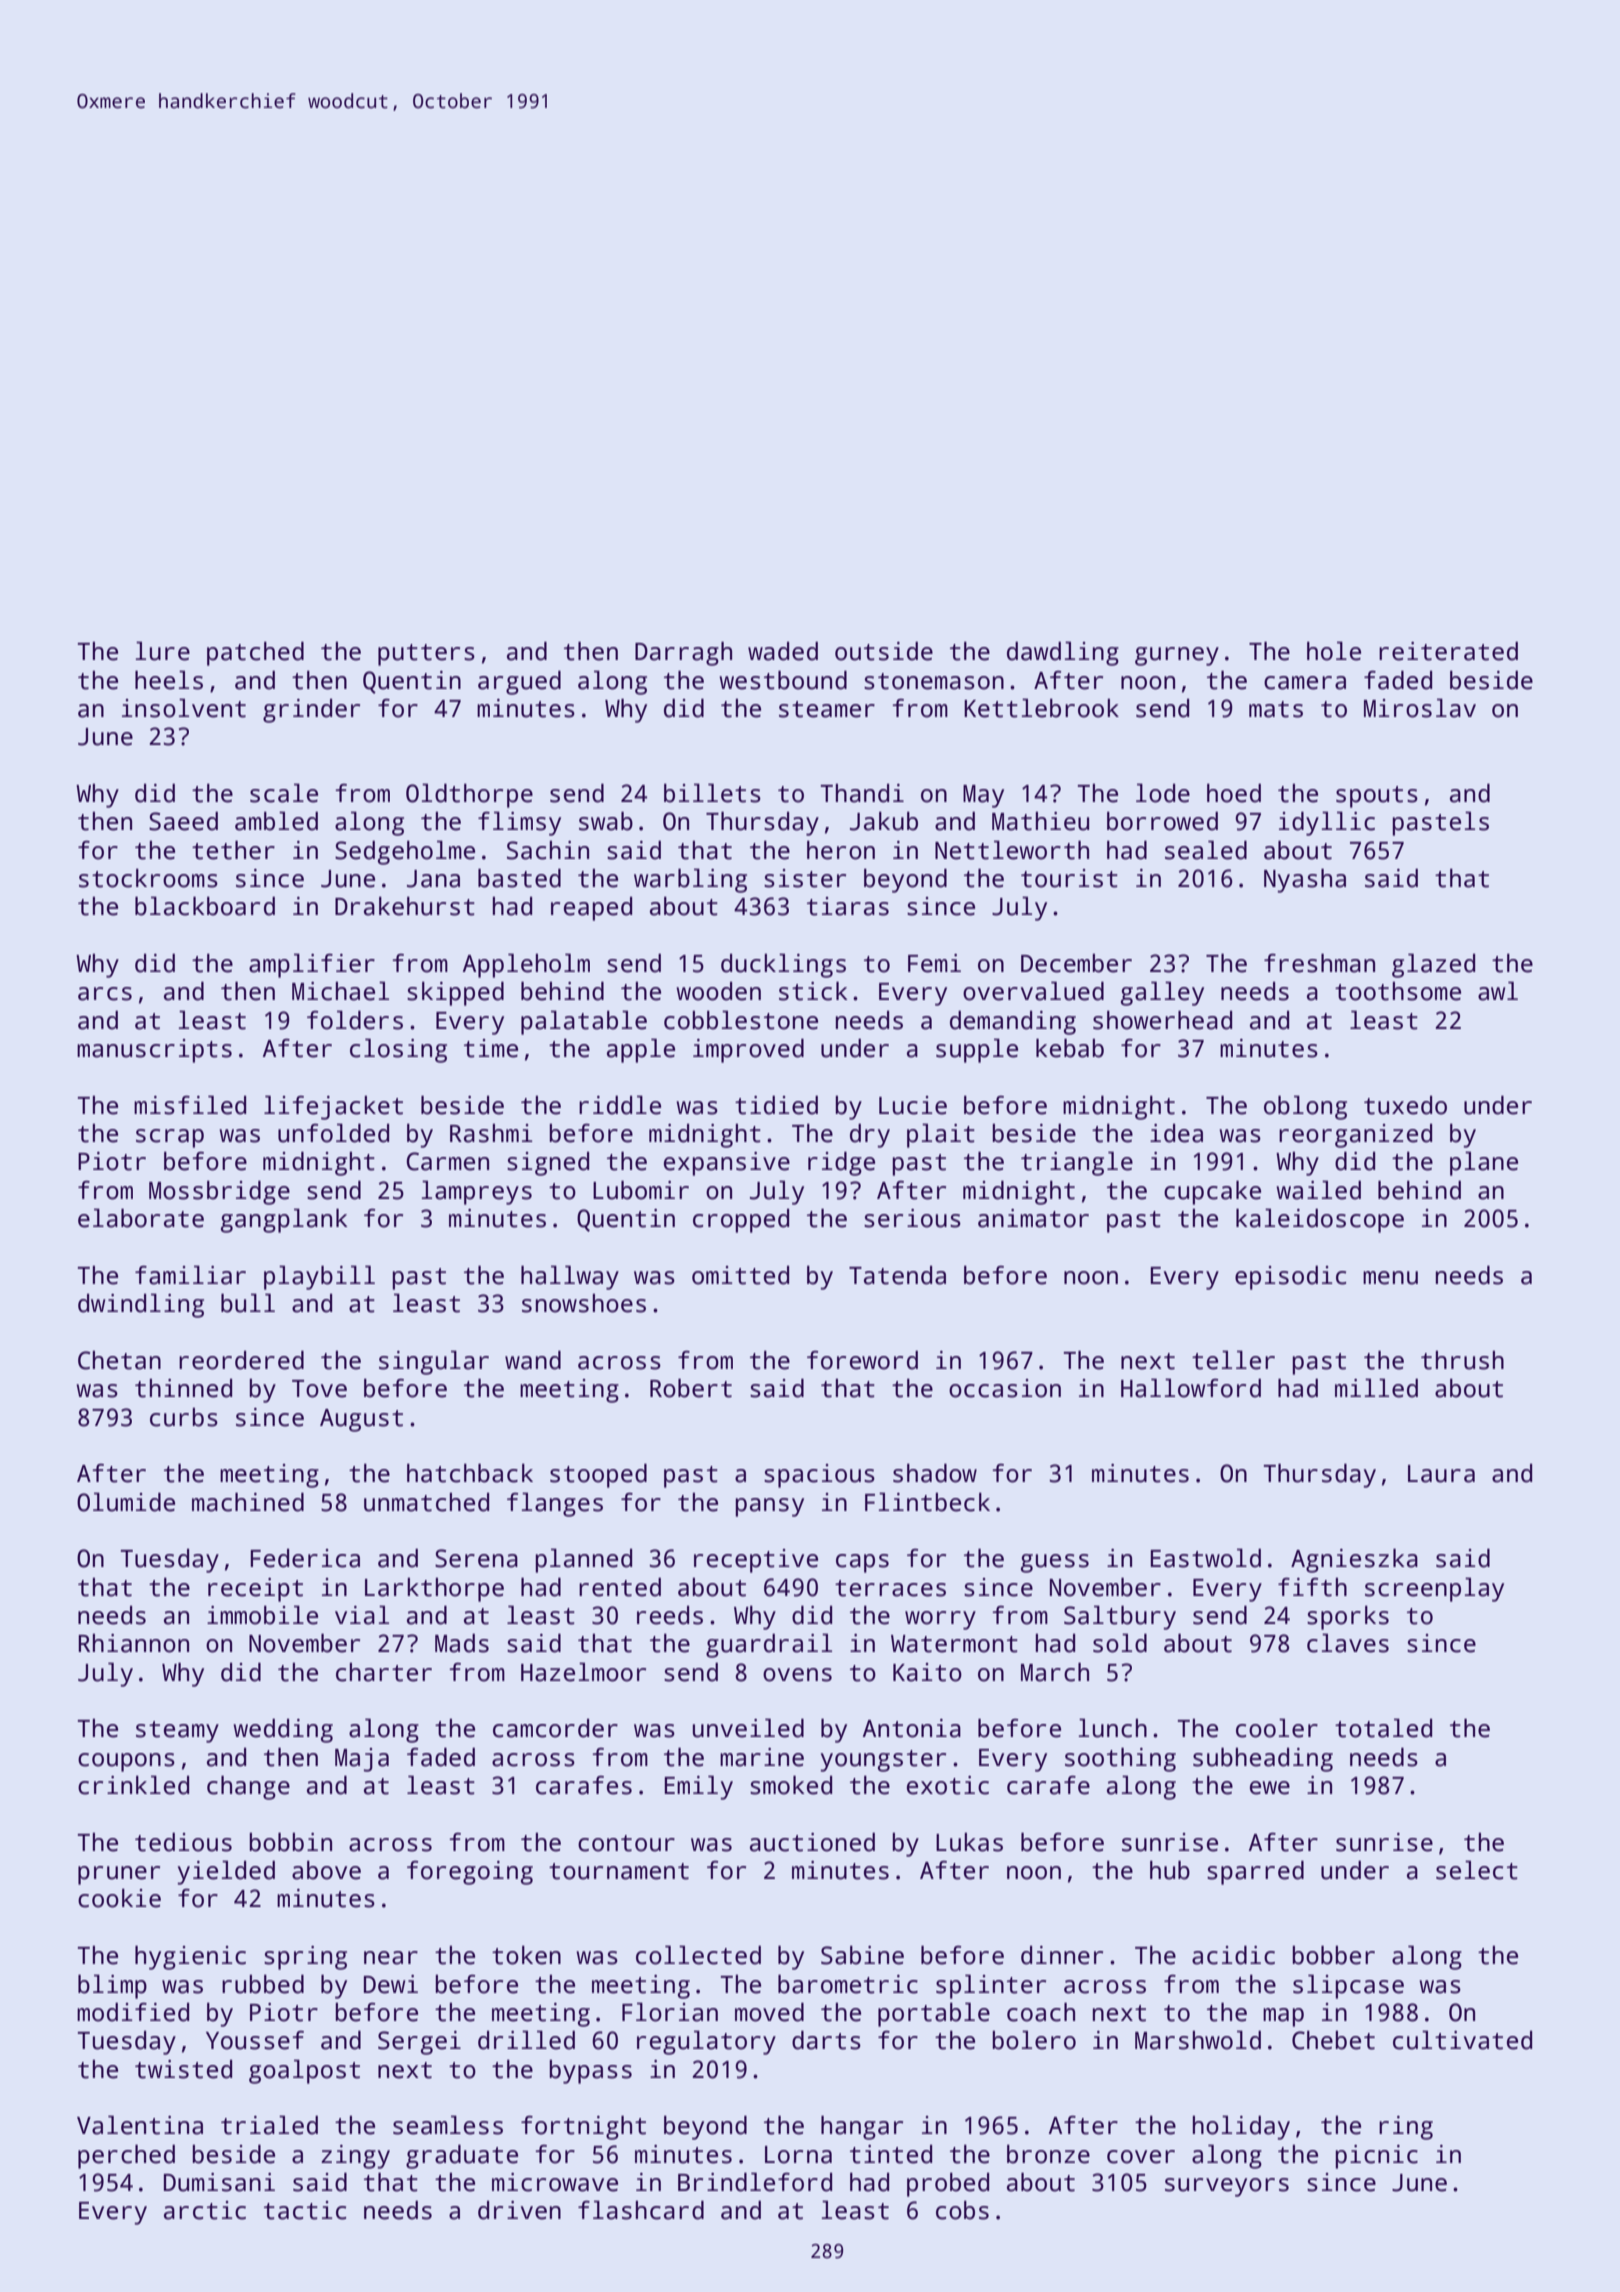 The width and height of the page is (1620, 2292). Describe the element at coordinates (433, 879) in the page. I see `Jana` at that location.
